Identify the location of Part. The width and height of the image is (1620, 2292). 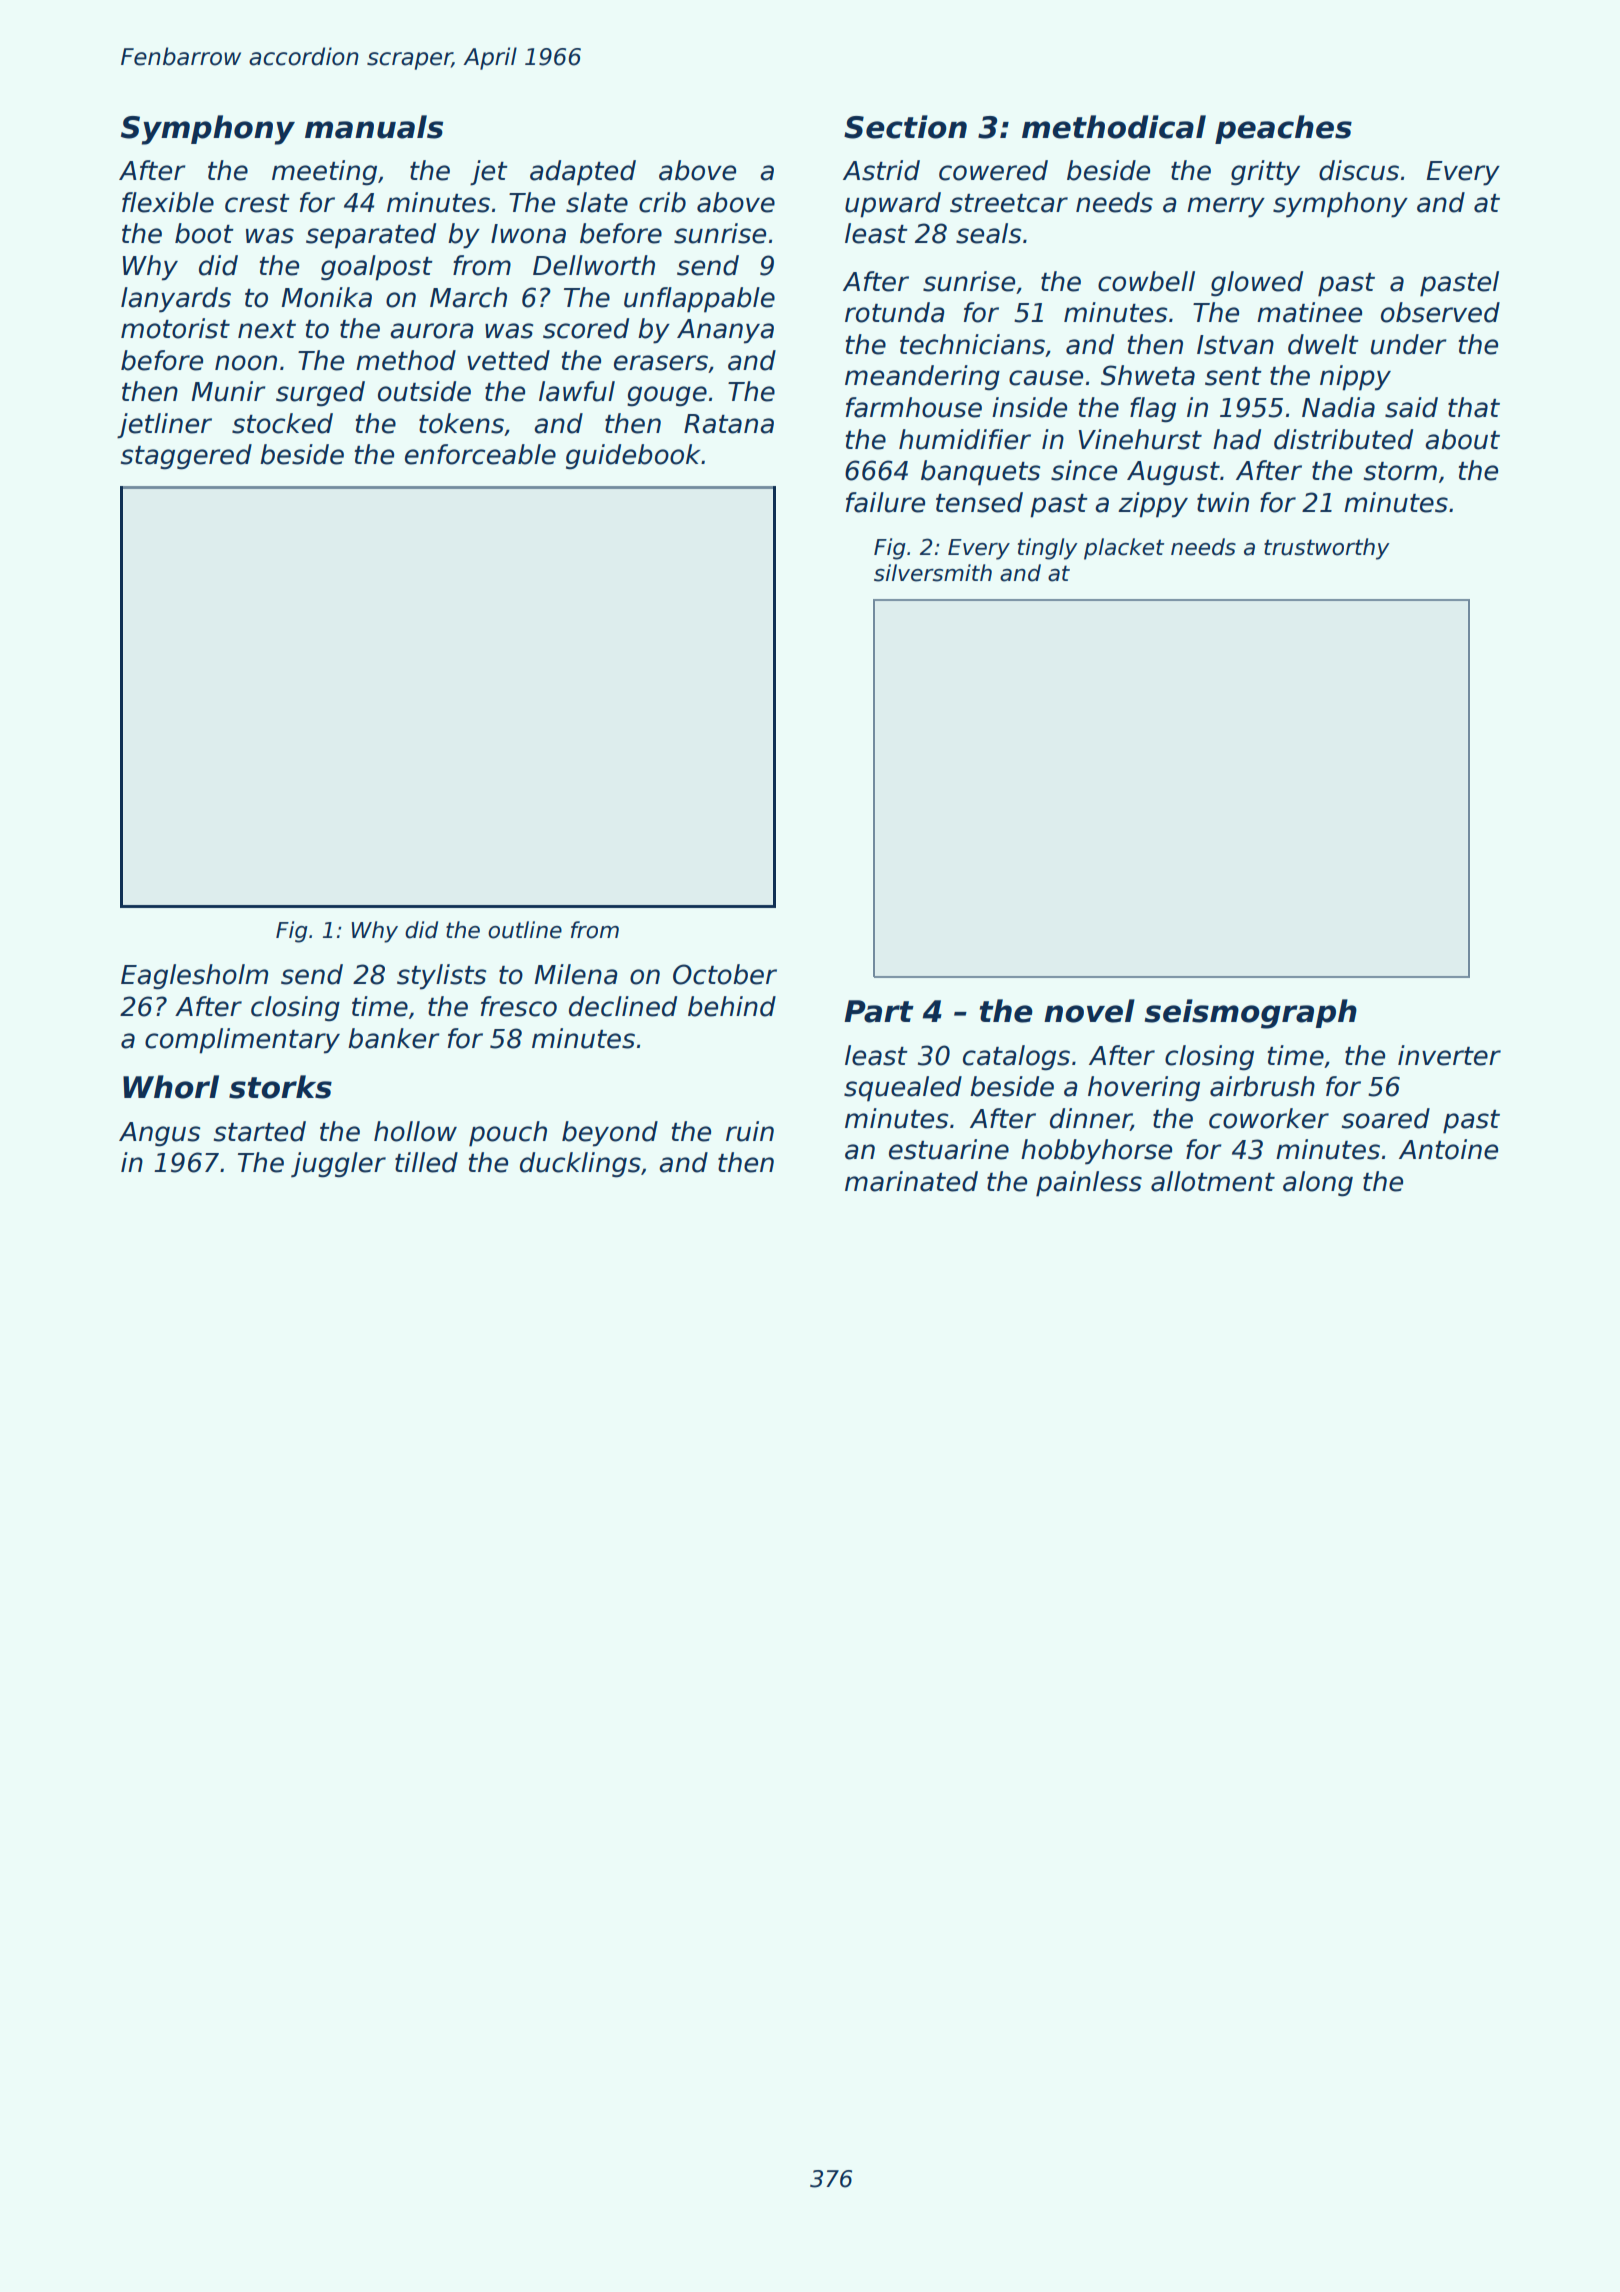
(879, 1011).
